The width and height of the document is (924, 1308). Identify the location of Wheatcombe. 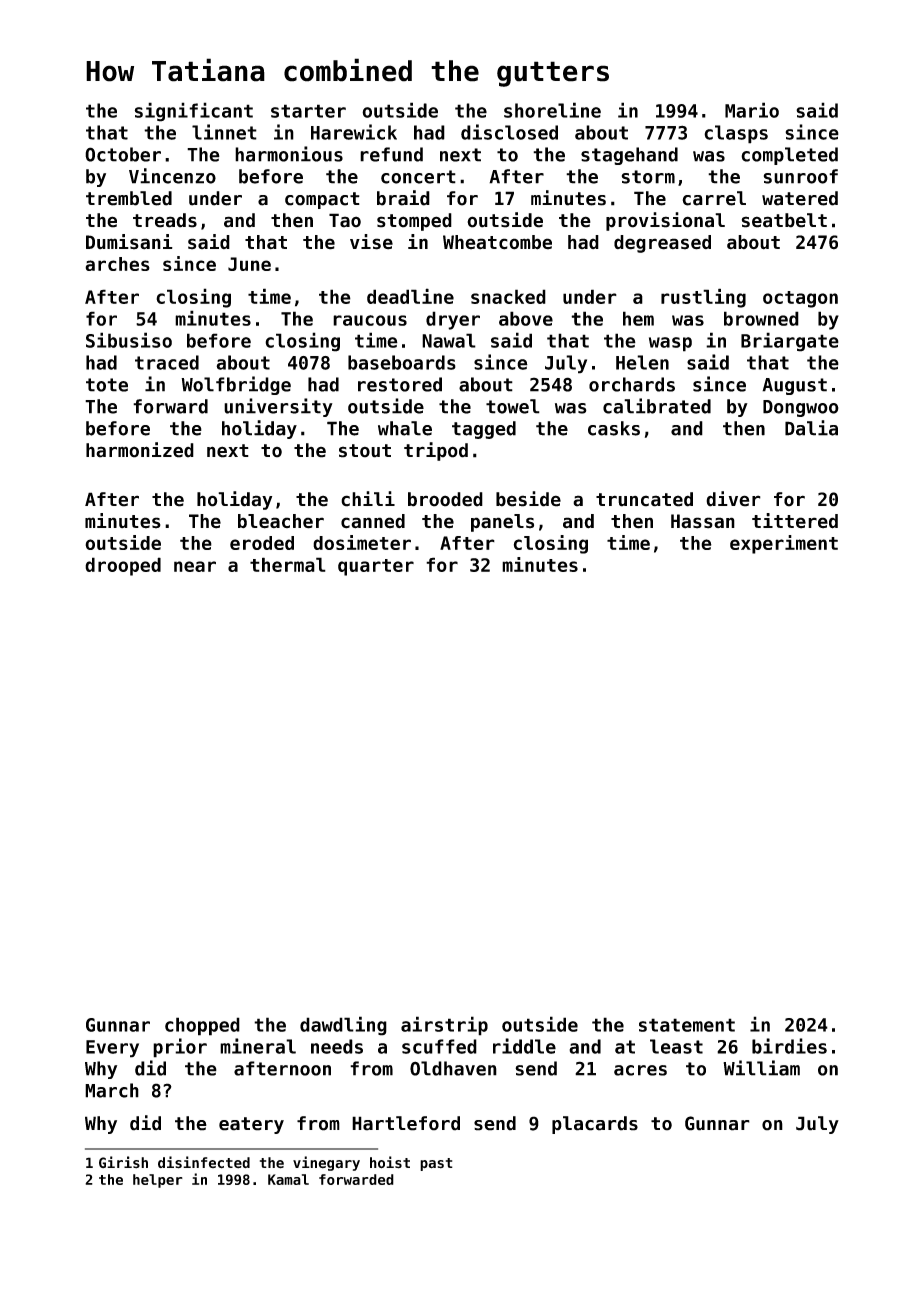
(497, 242).
